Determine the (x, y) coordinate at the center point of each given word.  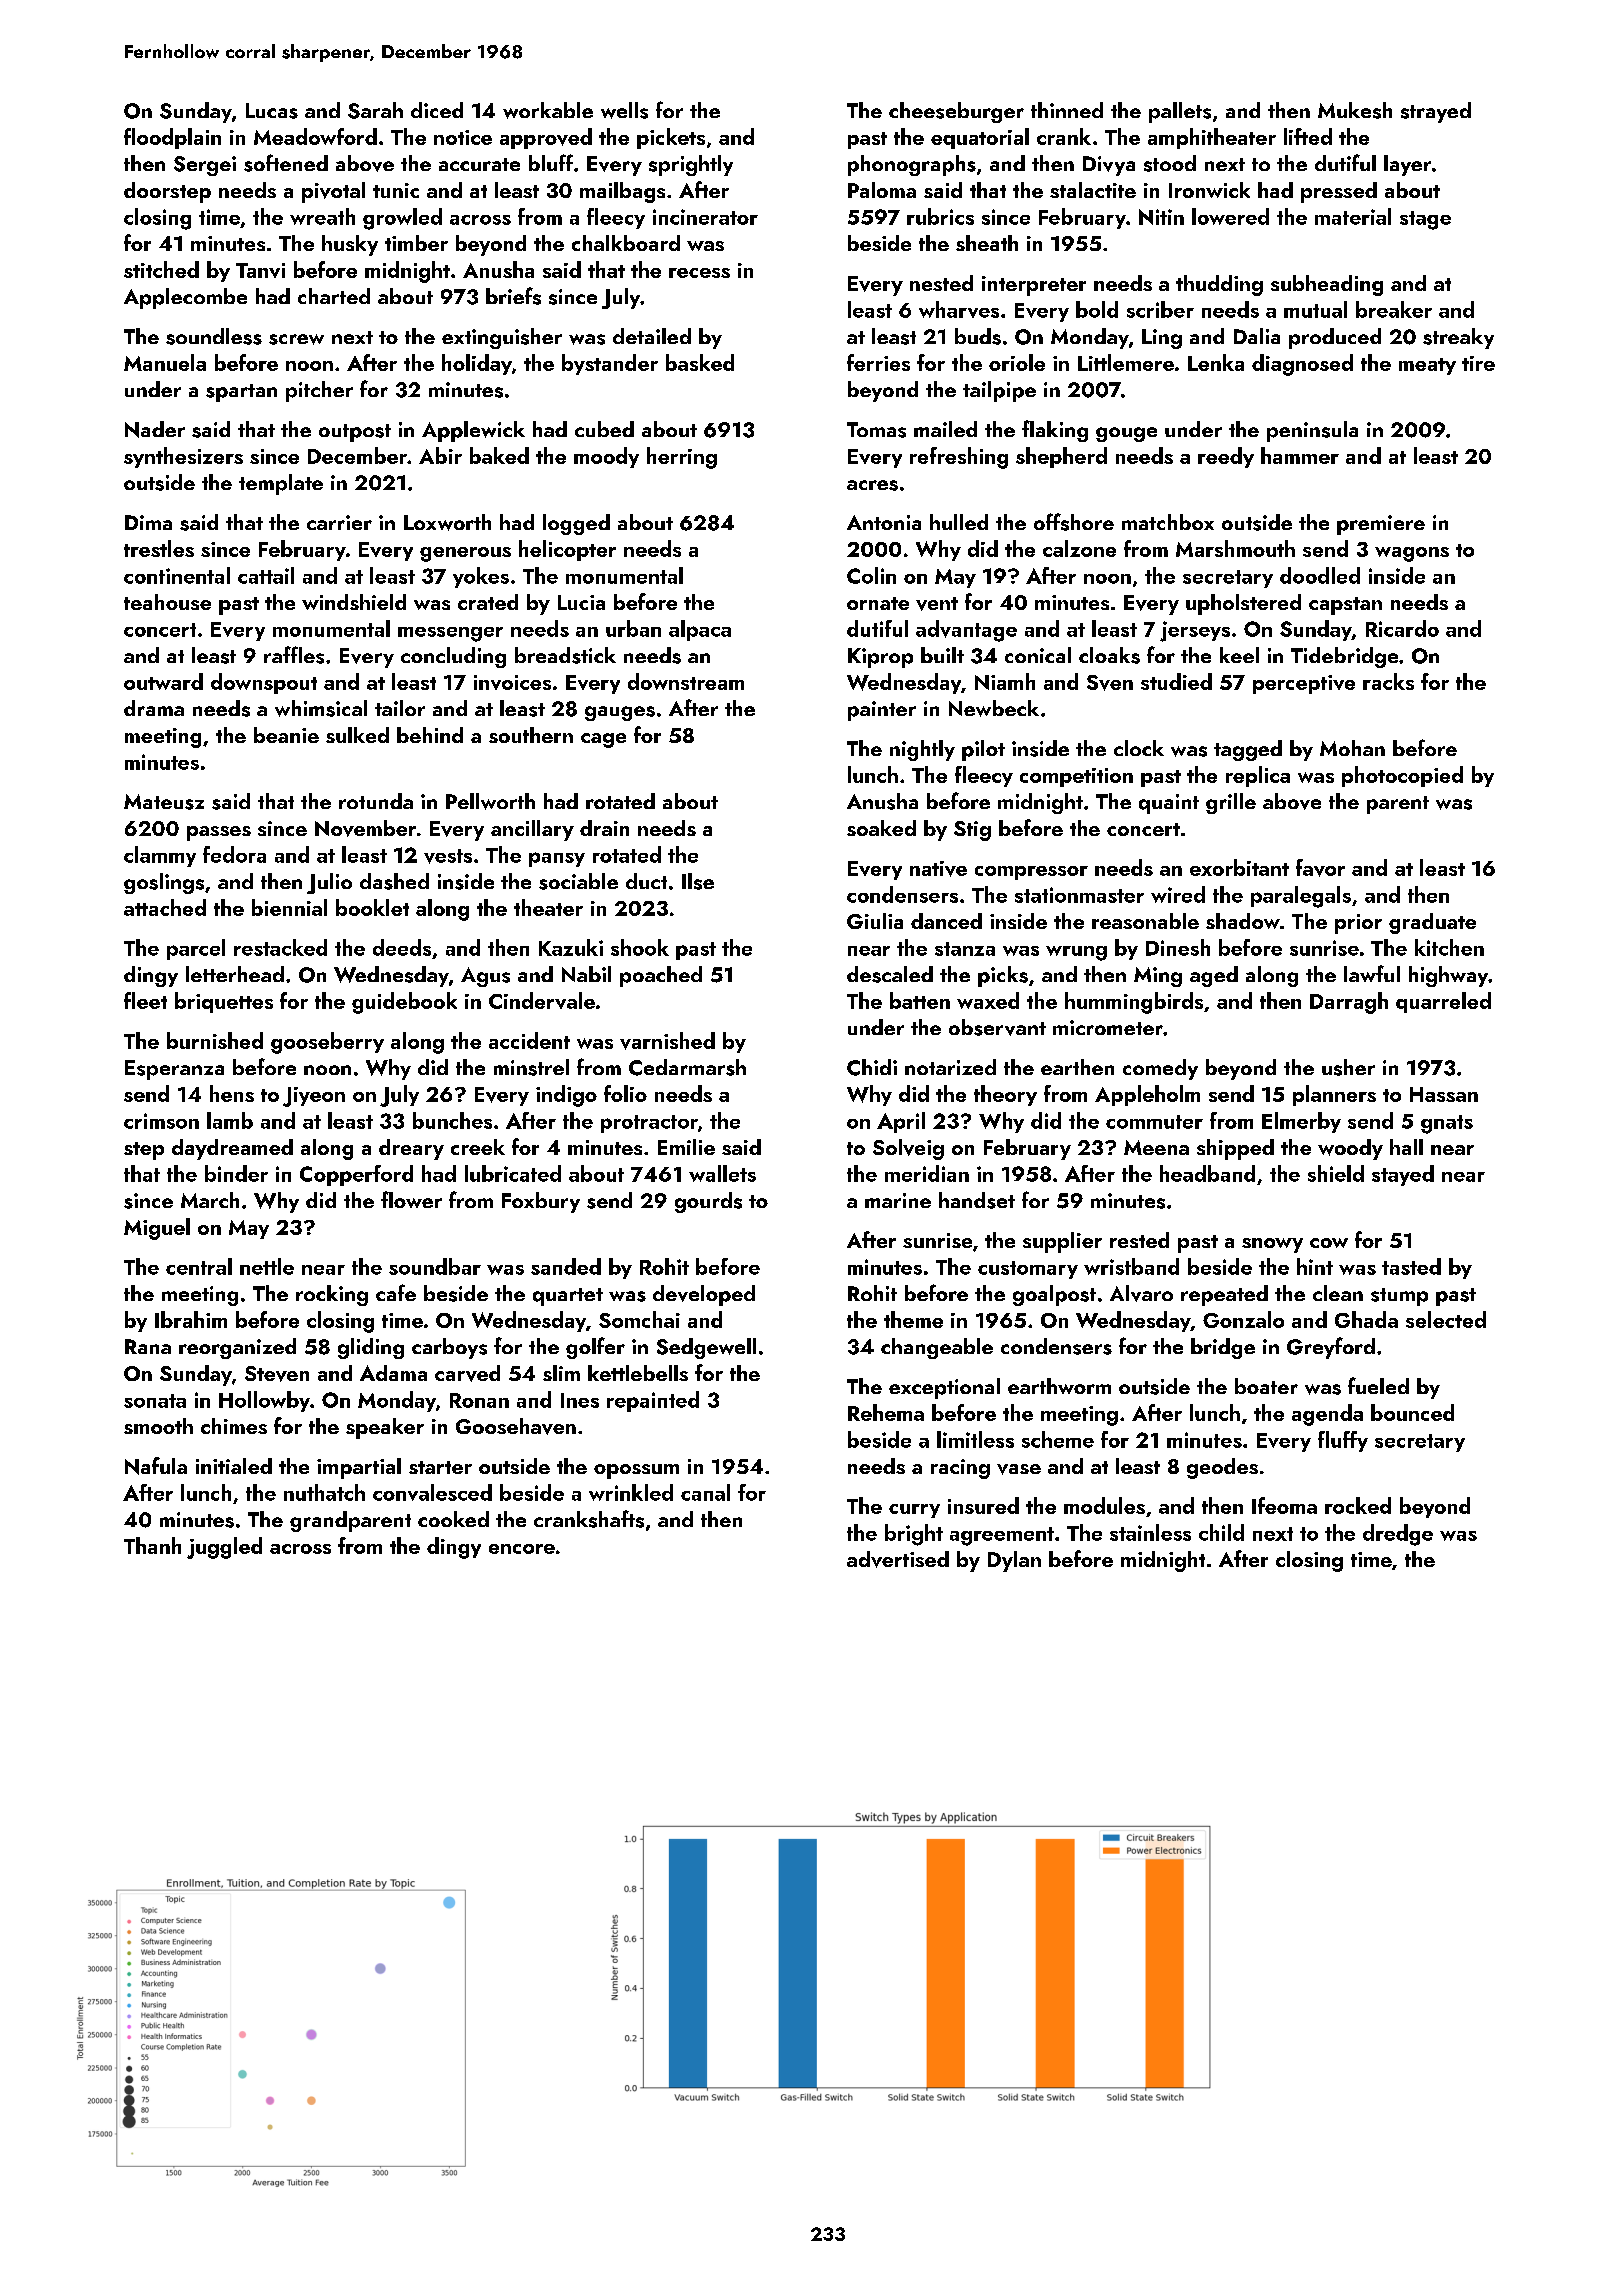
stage (1425, 220)
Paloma (882, 190)
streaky (1458, 338)
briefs (513, 296)
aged (1214, 976)
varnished (667, 1041)
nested (941, 283)
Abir (440, 455)
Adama (393, 1373)
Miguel (157, 1229)
